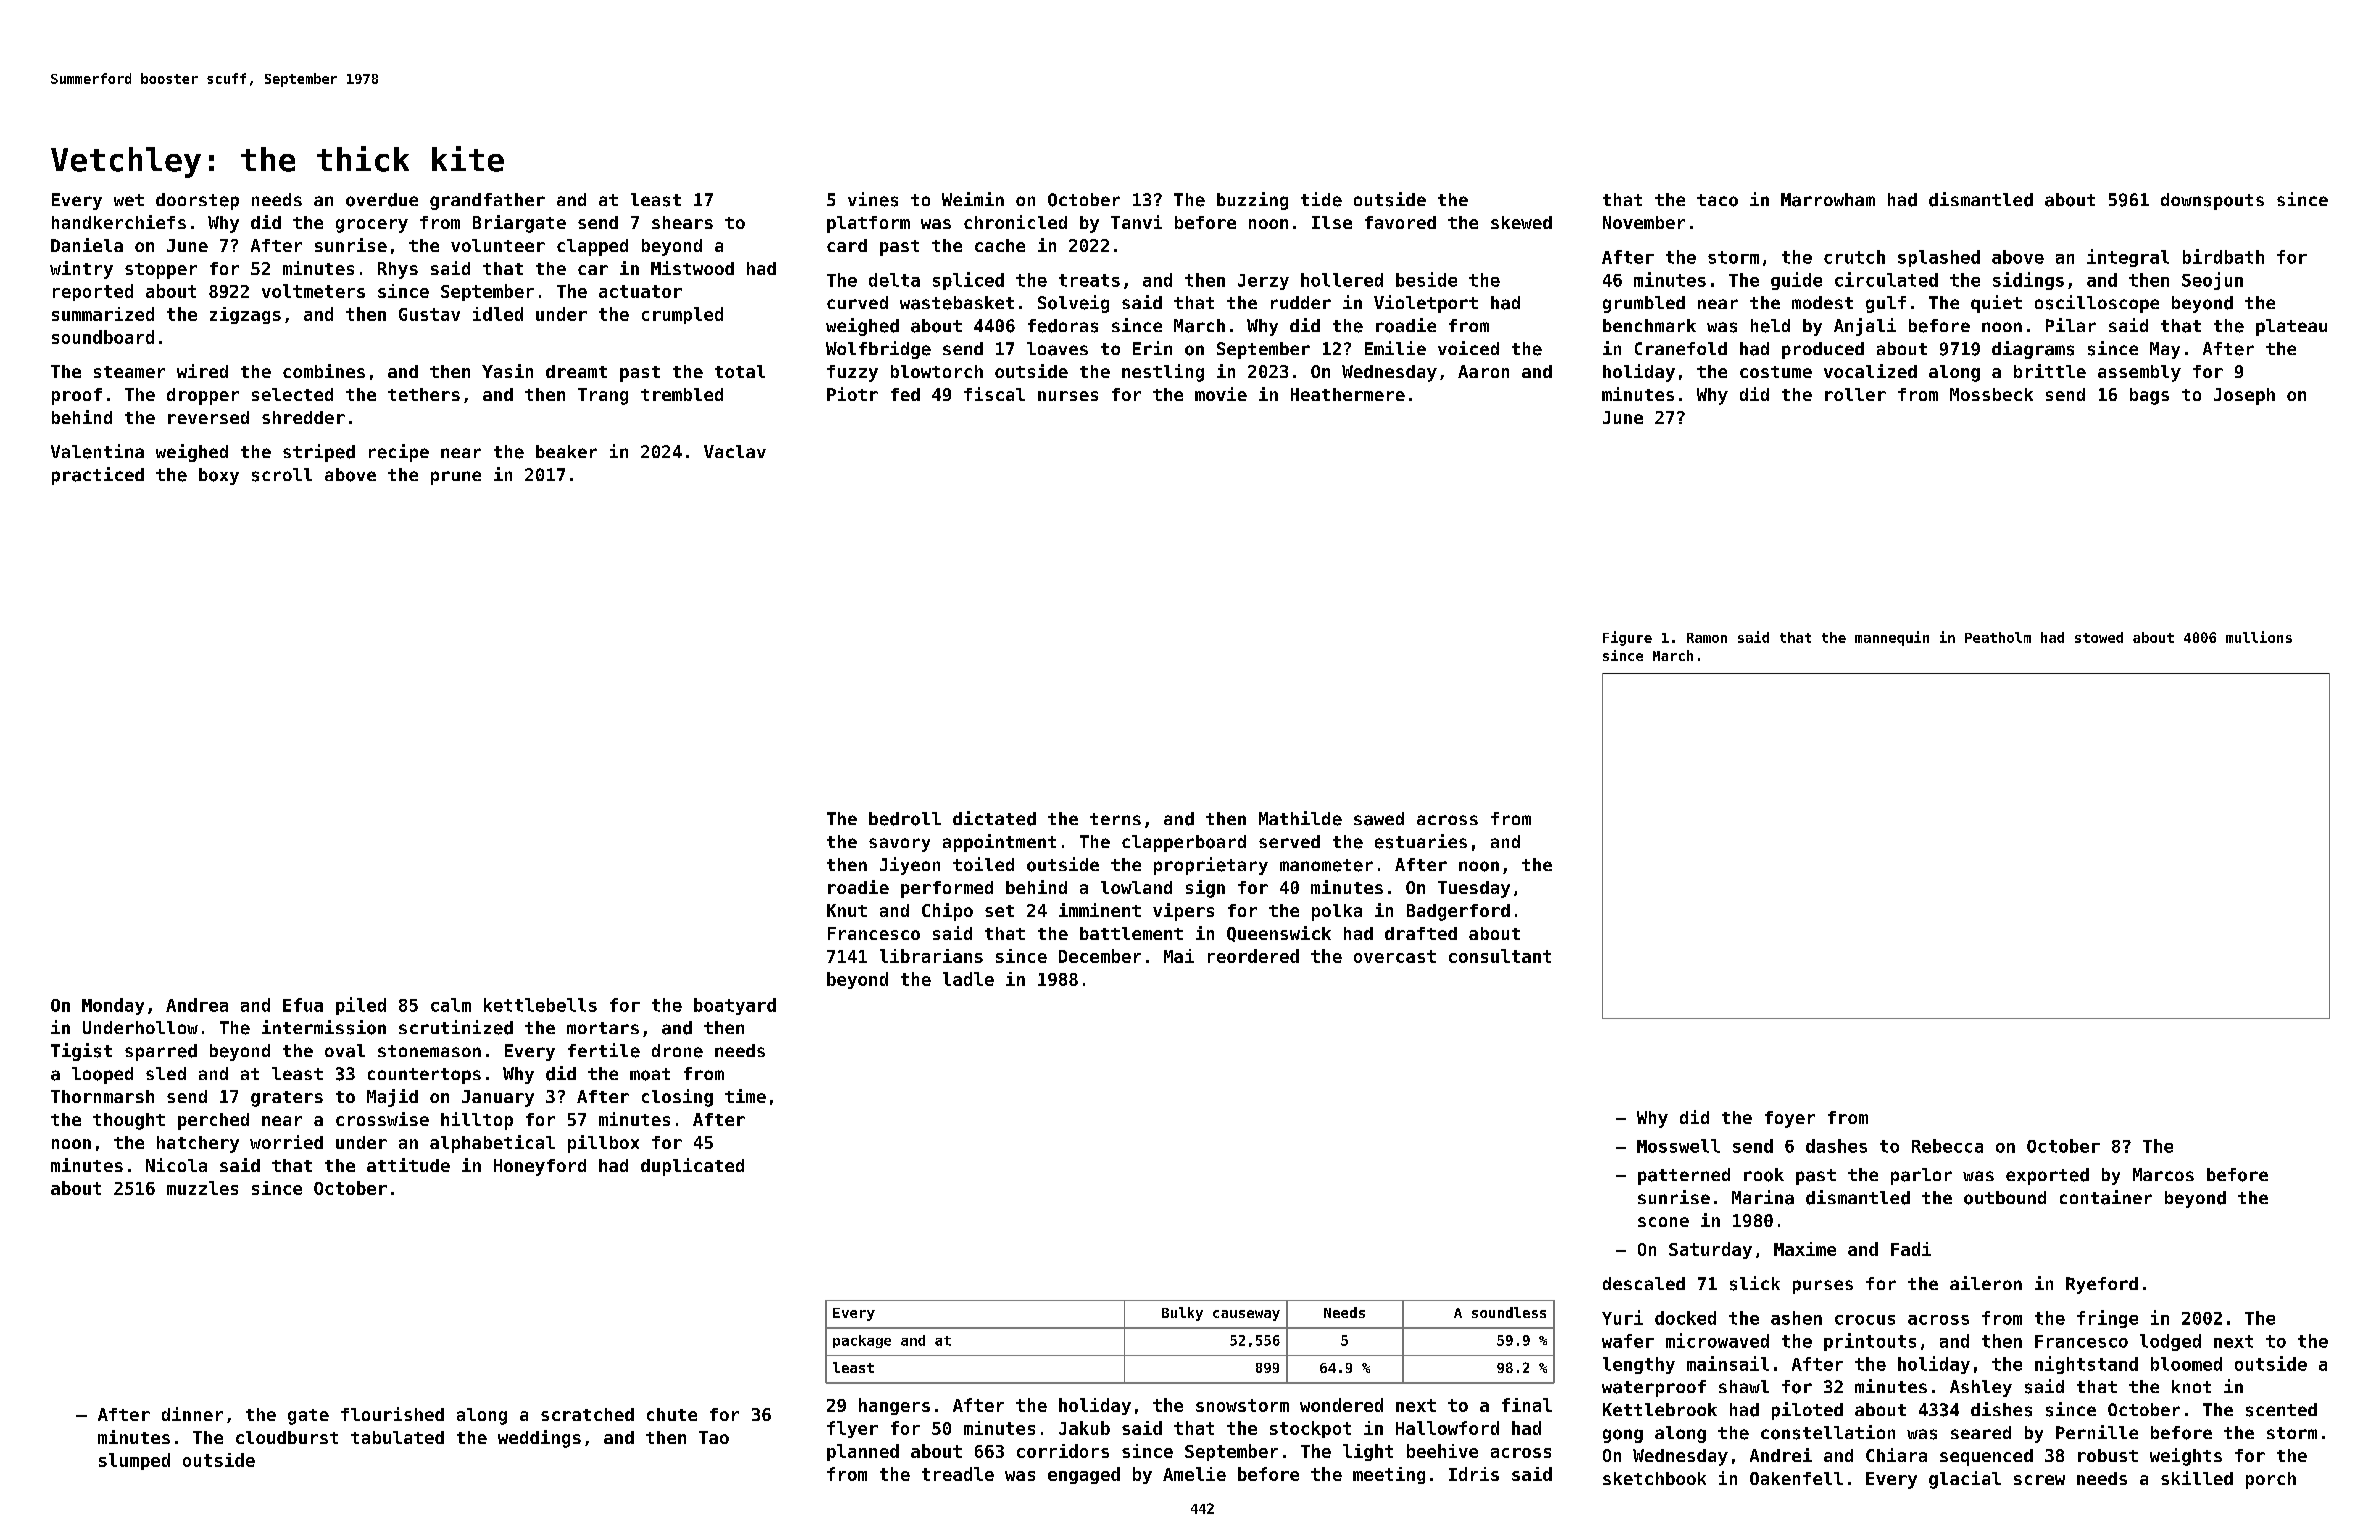 This image has height=1540, width=2380. What do you see at coordinates (905, 819) in the image?
I see `bedroll` at bounding box center [905, 819].
